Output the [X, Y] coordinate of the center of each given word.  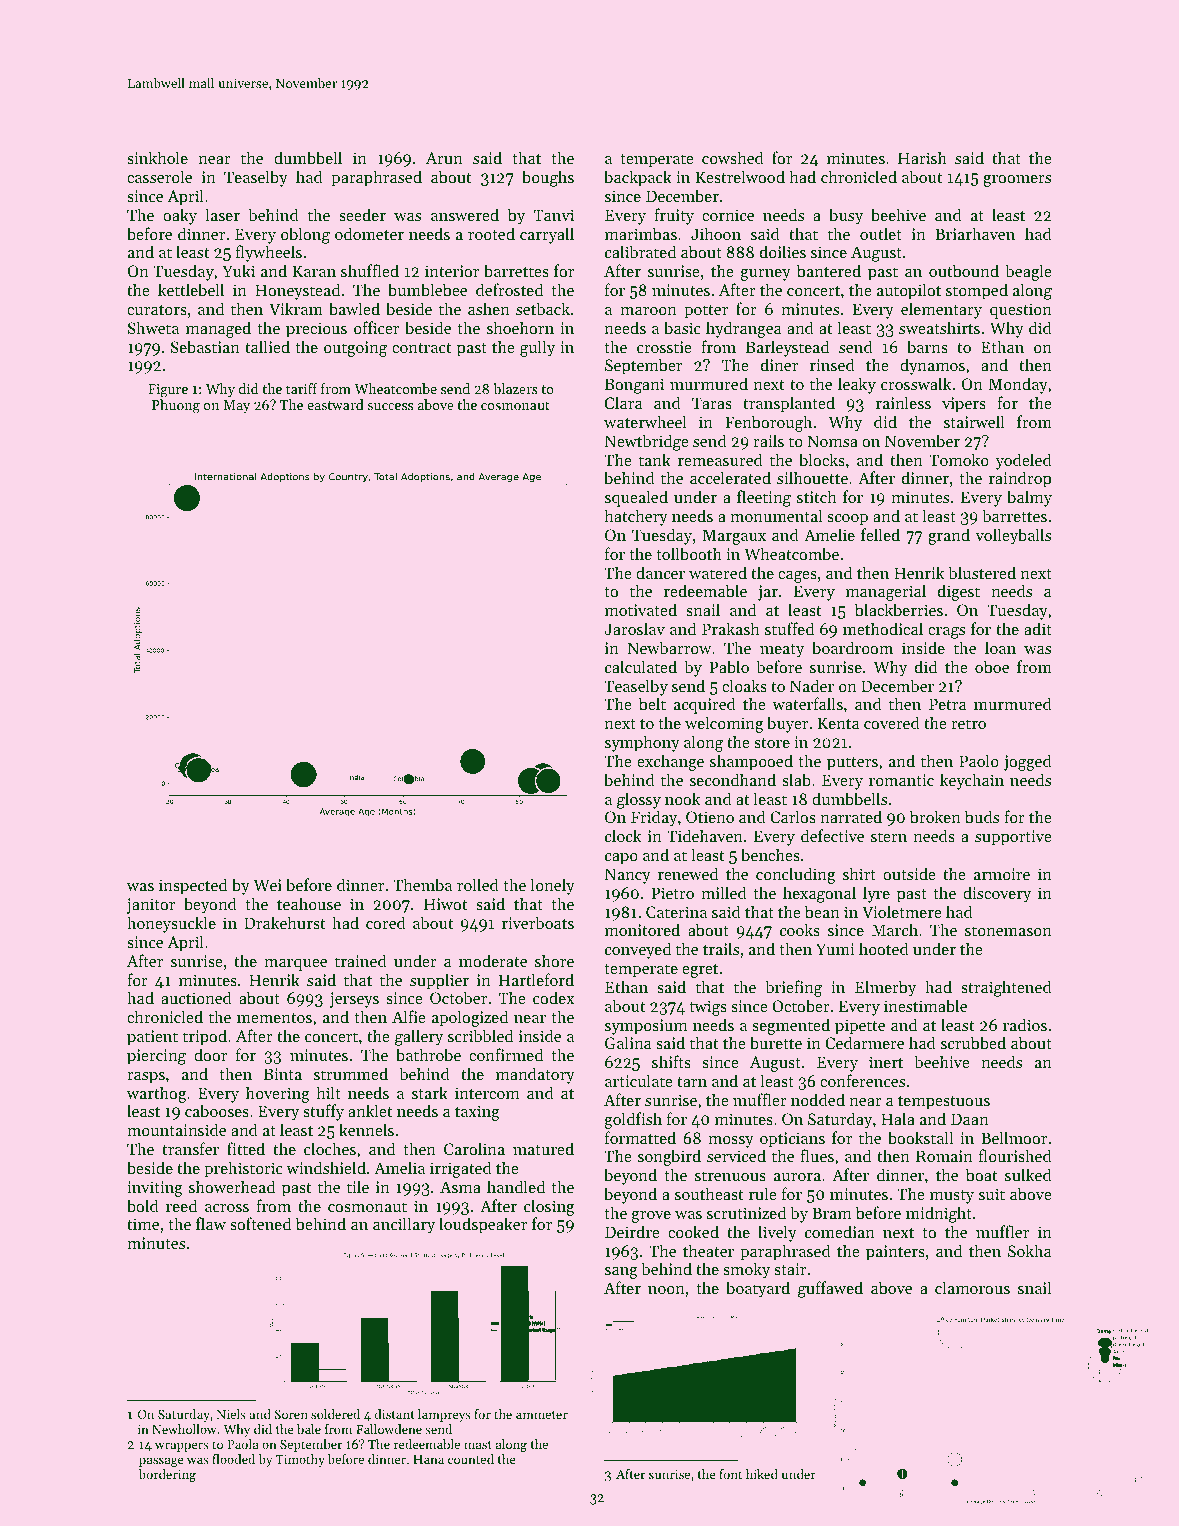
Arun [444, 158]
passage [161, 1462]
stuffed [789, 628]
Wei [268, 885]
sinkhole [157, 157]
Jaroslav [634, 628]
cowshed [733, 157]
